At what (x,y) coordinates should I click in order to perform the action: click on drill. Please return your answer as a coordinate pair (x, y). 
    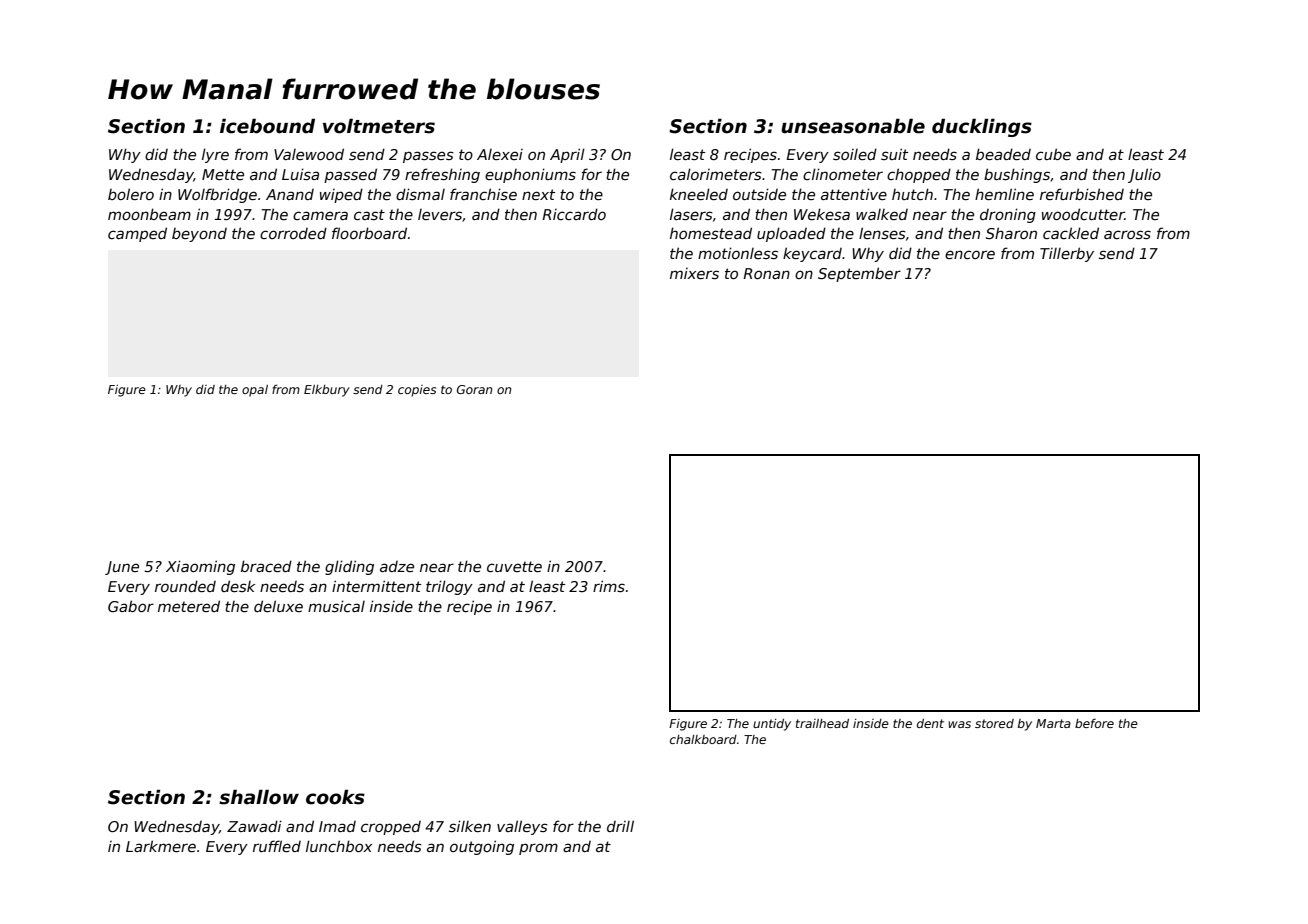
    Looking at the image, I should click on (620, 826).
